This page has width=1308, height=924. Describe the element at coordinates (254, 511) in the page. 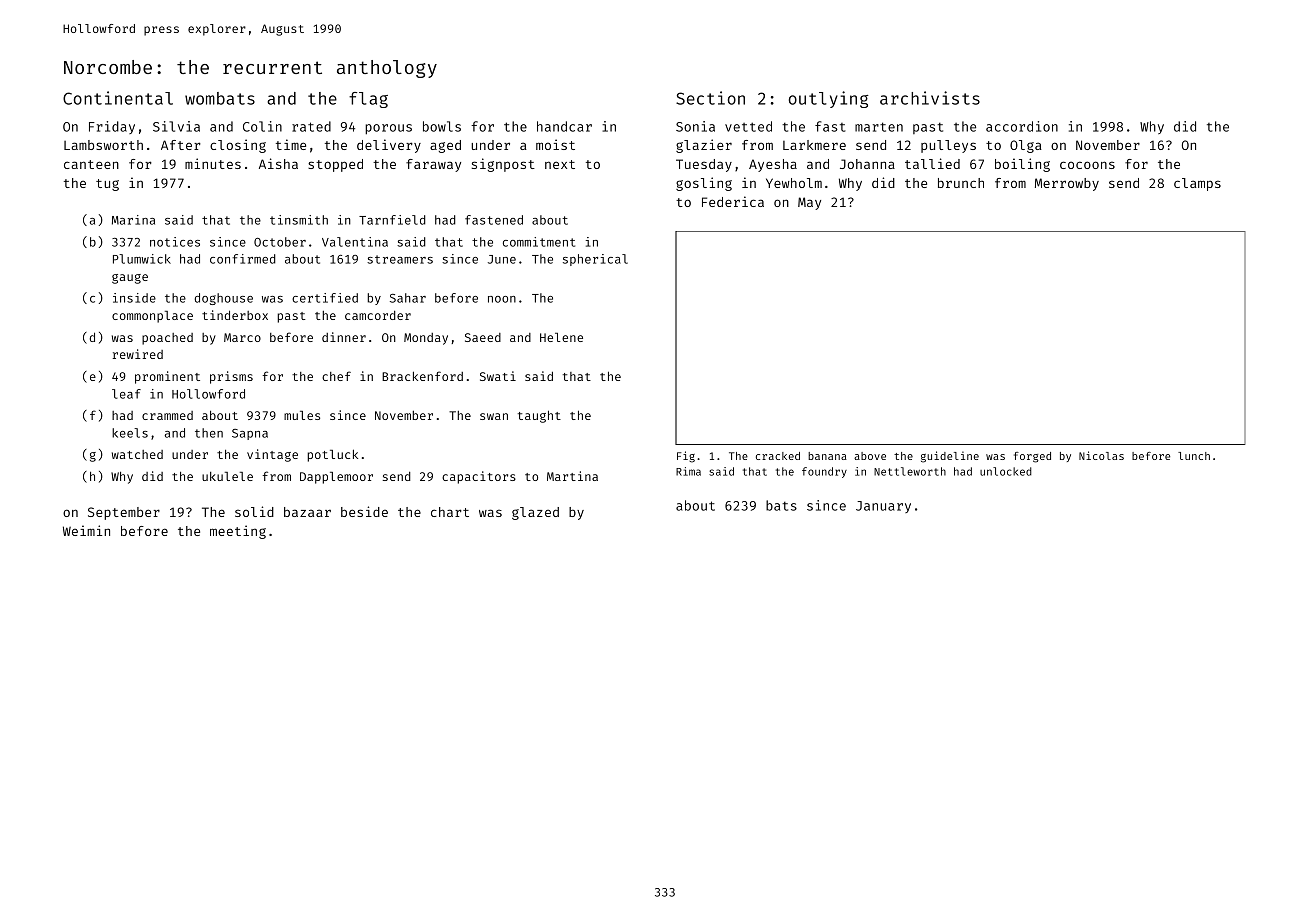

I see `solid` at that location.
